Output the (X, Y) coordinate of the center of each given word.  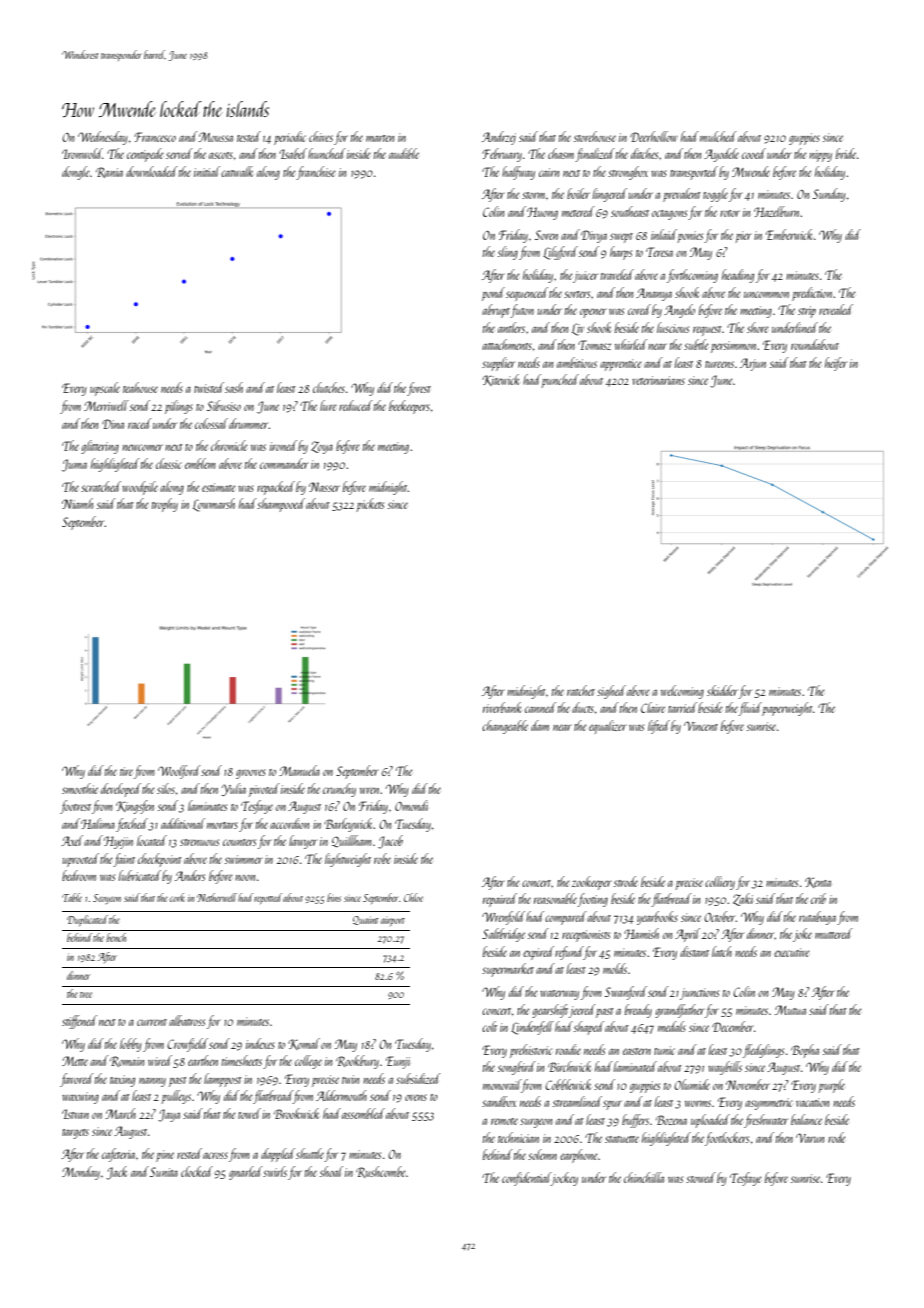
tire (126, 771)
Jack (116, 1173)
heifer (836, 364)
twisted (209, 387)
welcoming (682, 692)
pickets (370, 505)
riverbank (502, 707)
